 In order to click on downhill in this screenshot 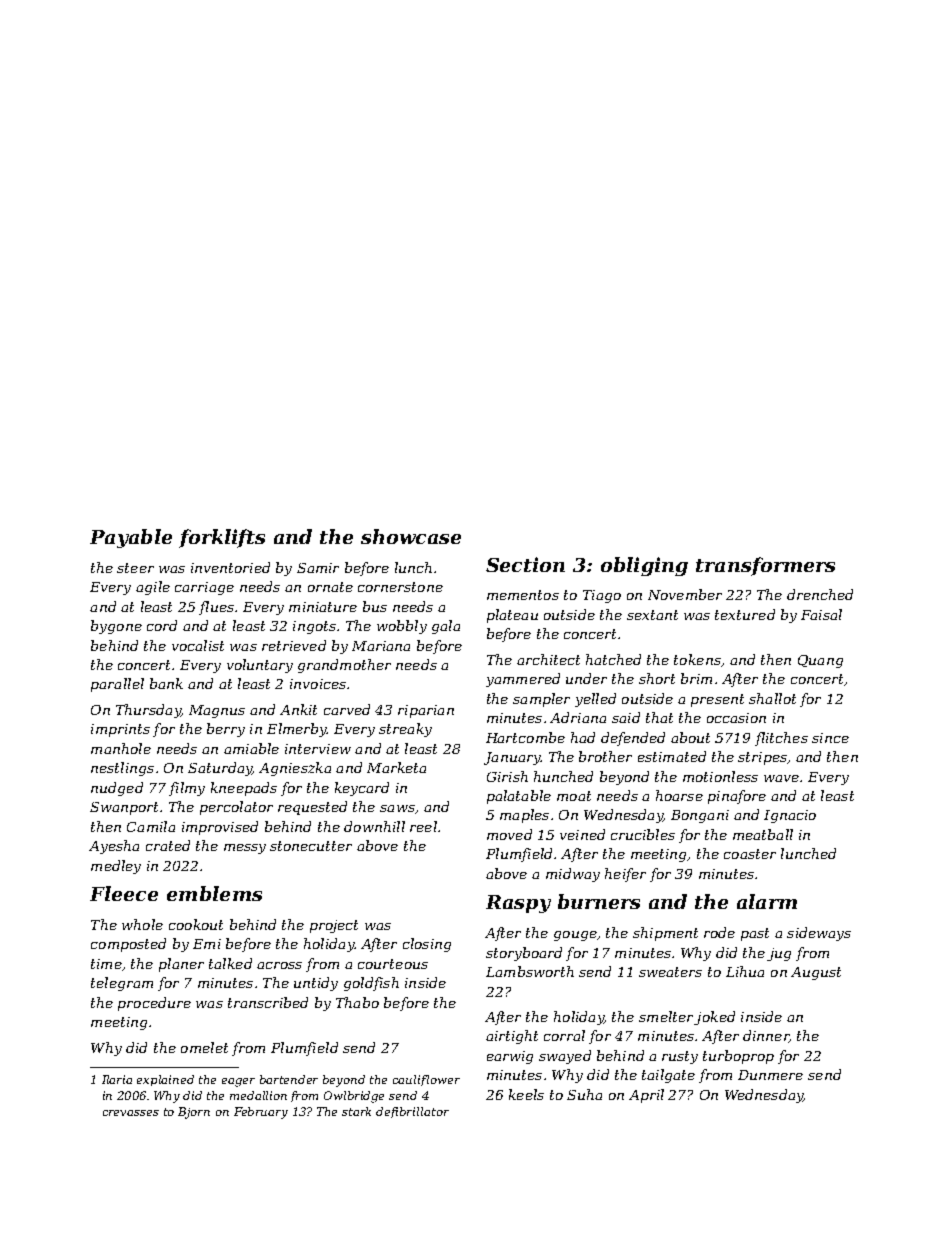, I will do `click(374, 826)`.
